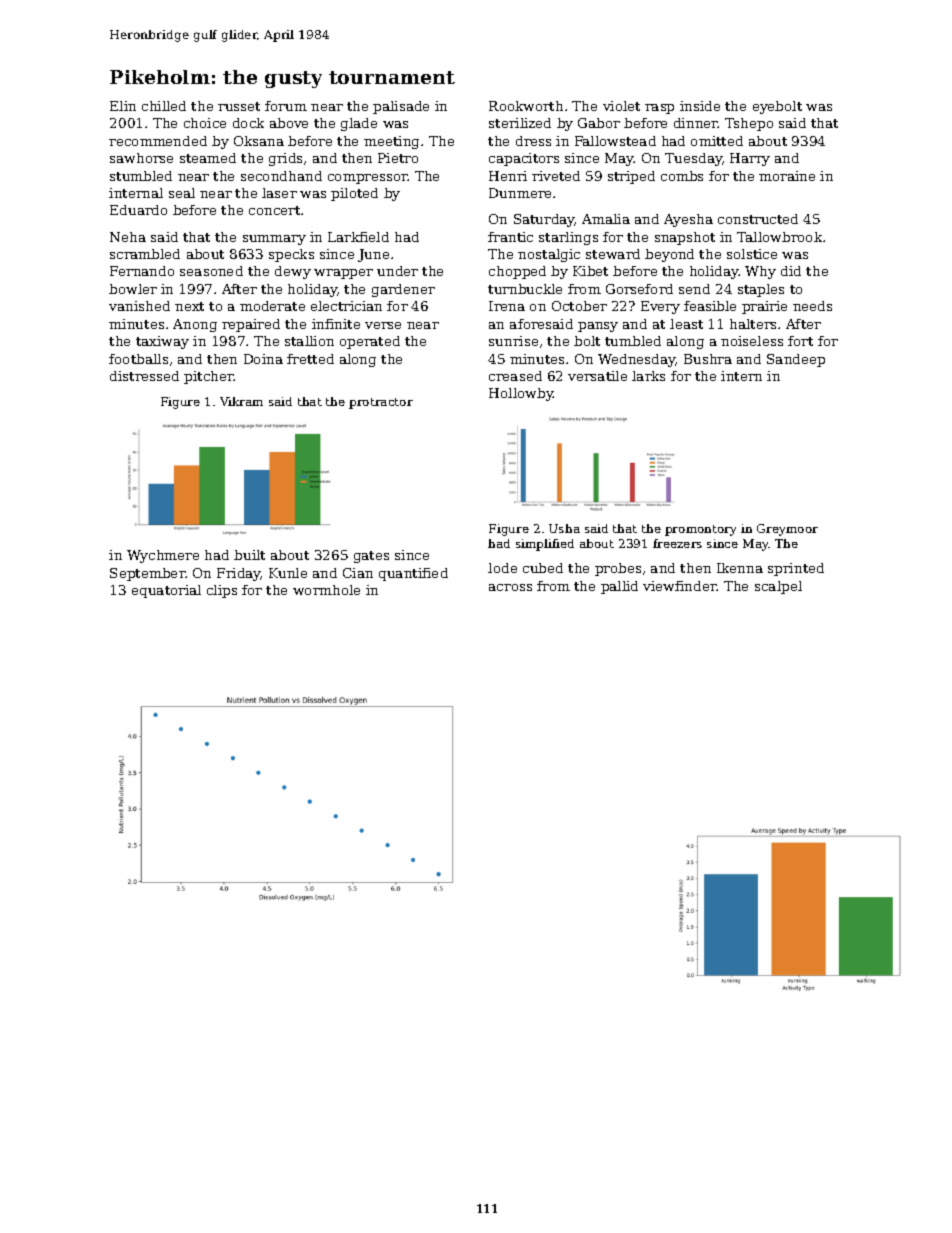  What do you see at coordinates (189, 306) in the document?
I see `next` at bounding box center [189, 306].
